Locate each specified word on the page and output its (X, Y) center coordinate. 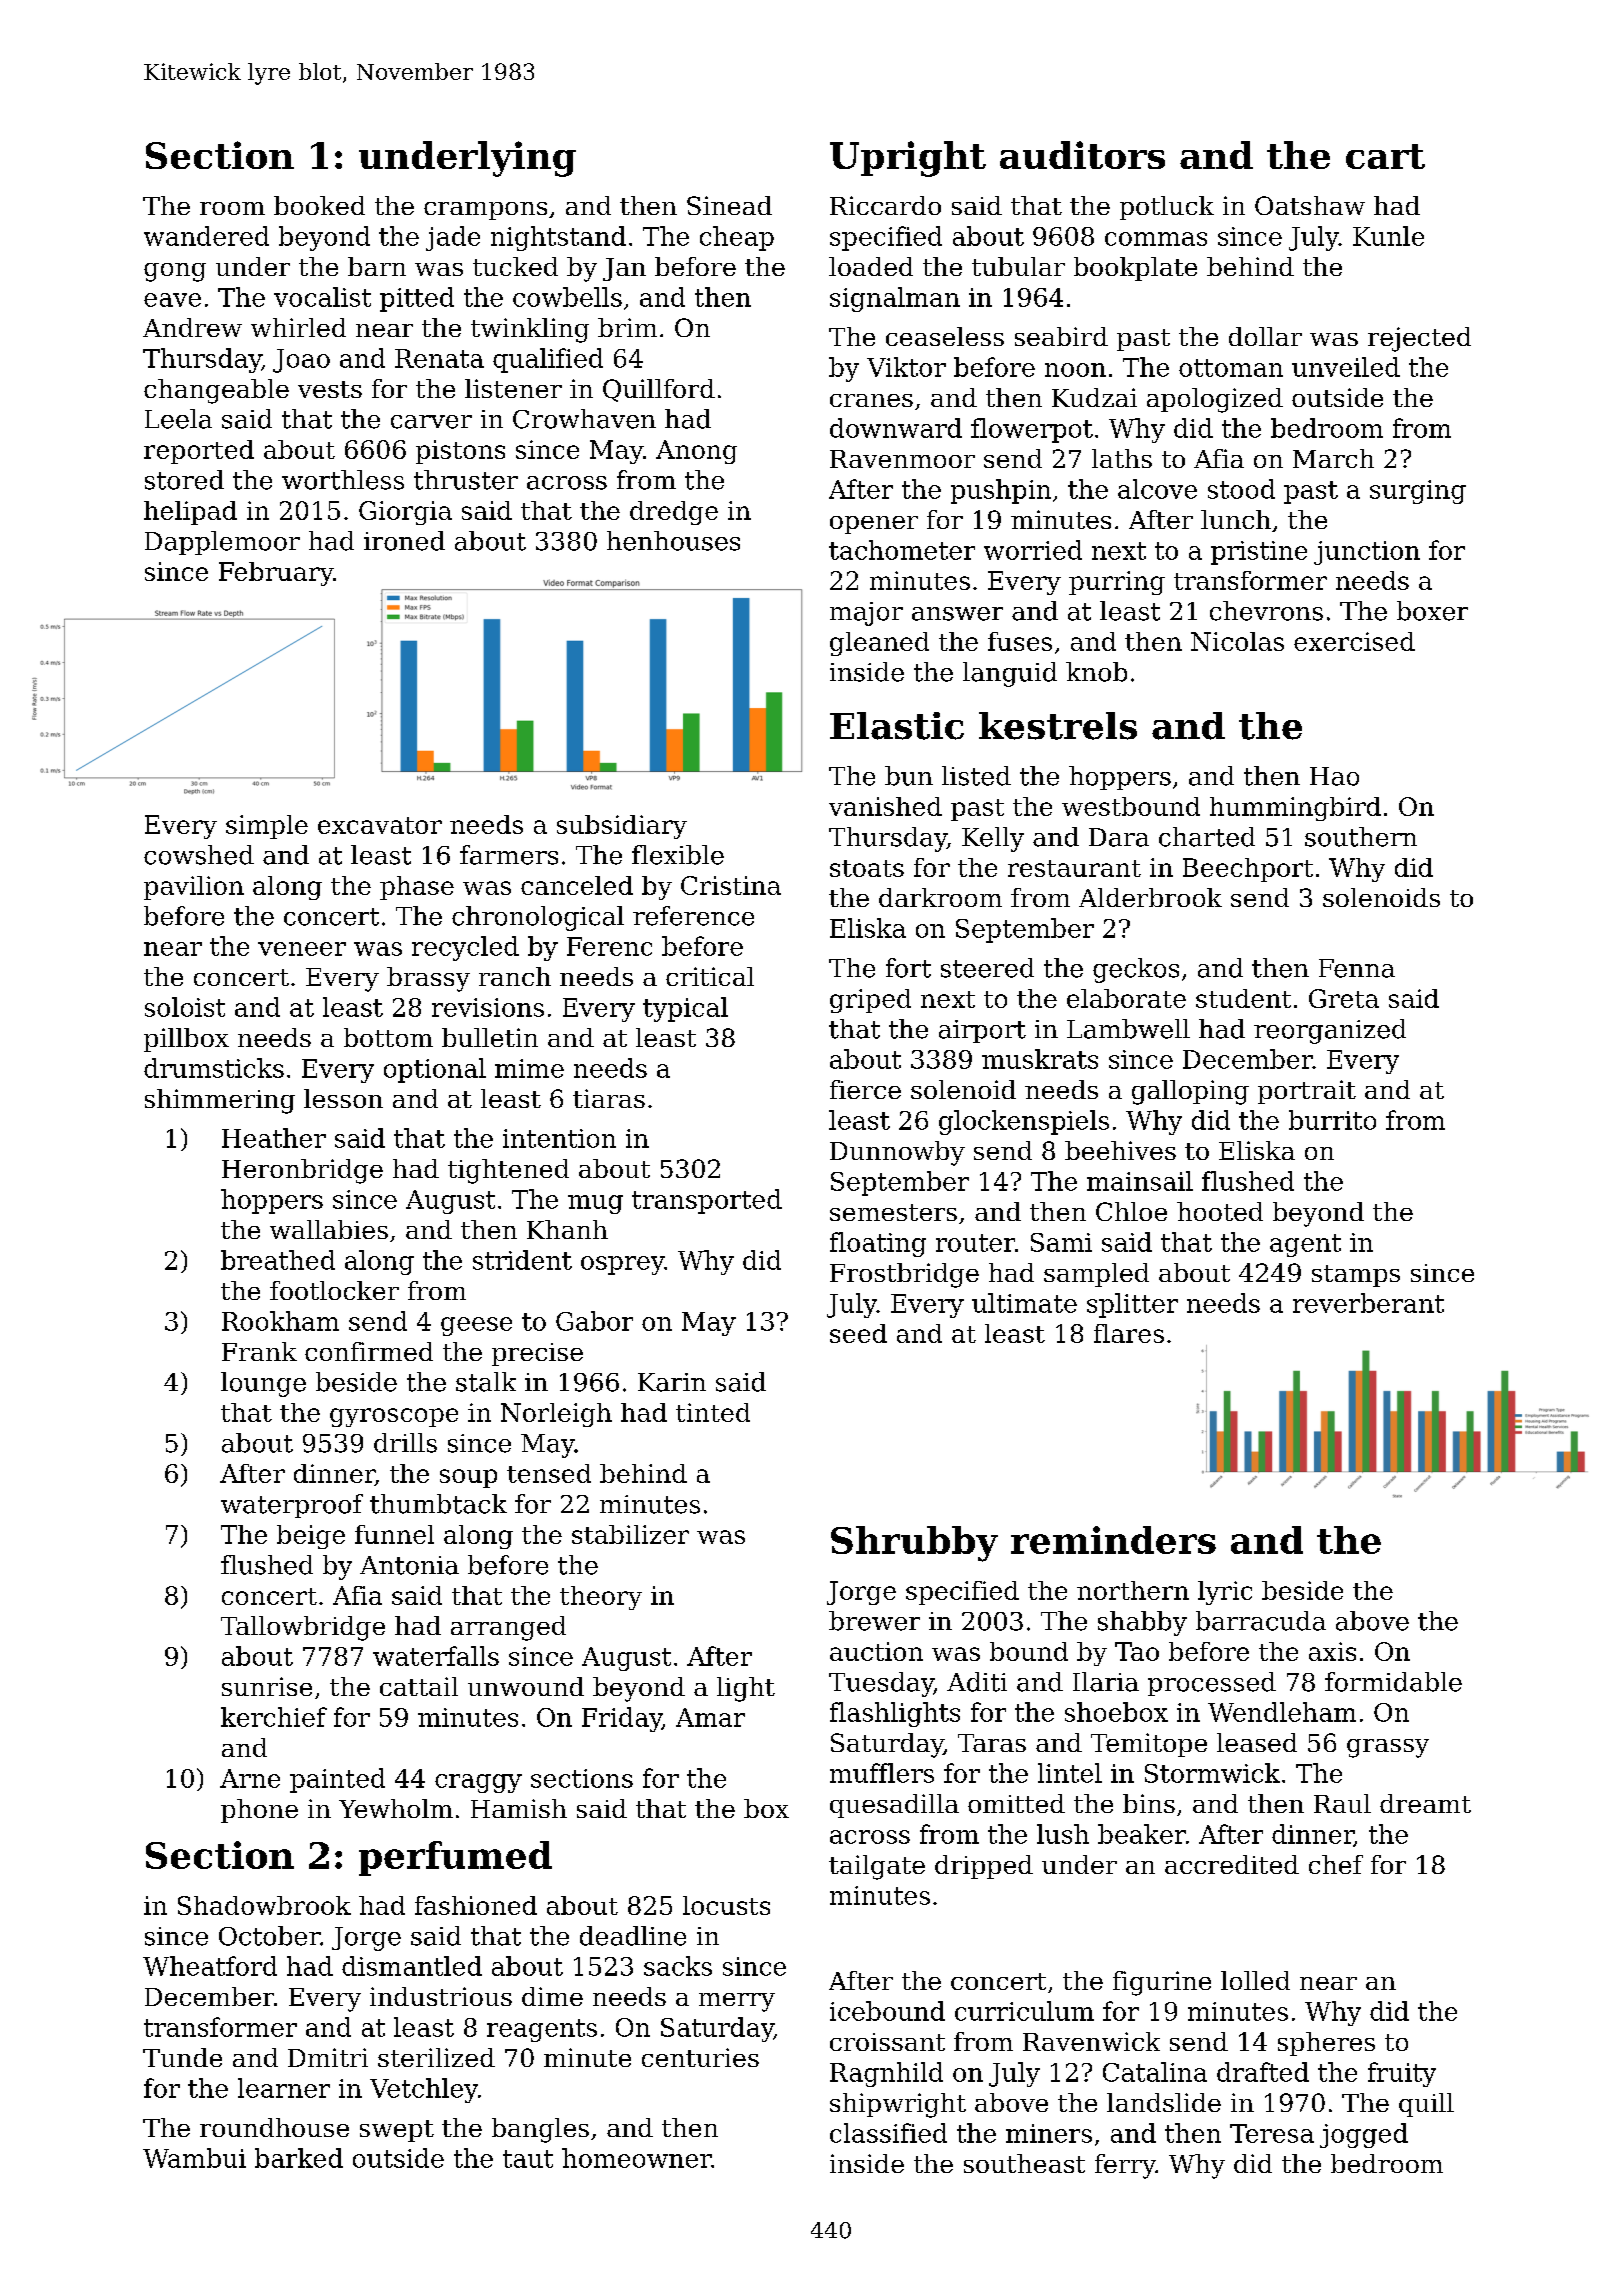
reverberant (1368, 1303)
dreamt (1425, 1803)
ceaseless (945, 336)
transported (707, 1201)
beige (311, 1537)
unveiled (1346, 367)
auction (876, 1651)
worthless (343, 480)
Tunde (182, 2057)
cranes (871, 400)
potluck (1167, 208)
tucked (515, 266)
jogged (1364, 2135)
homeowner (636, 2158)
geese (476, 1326)
